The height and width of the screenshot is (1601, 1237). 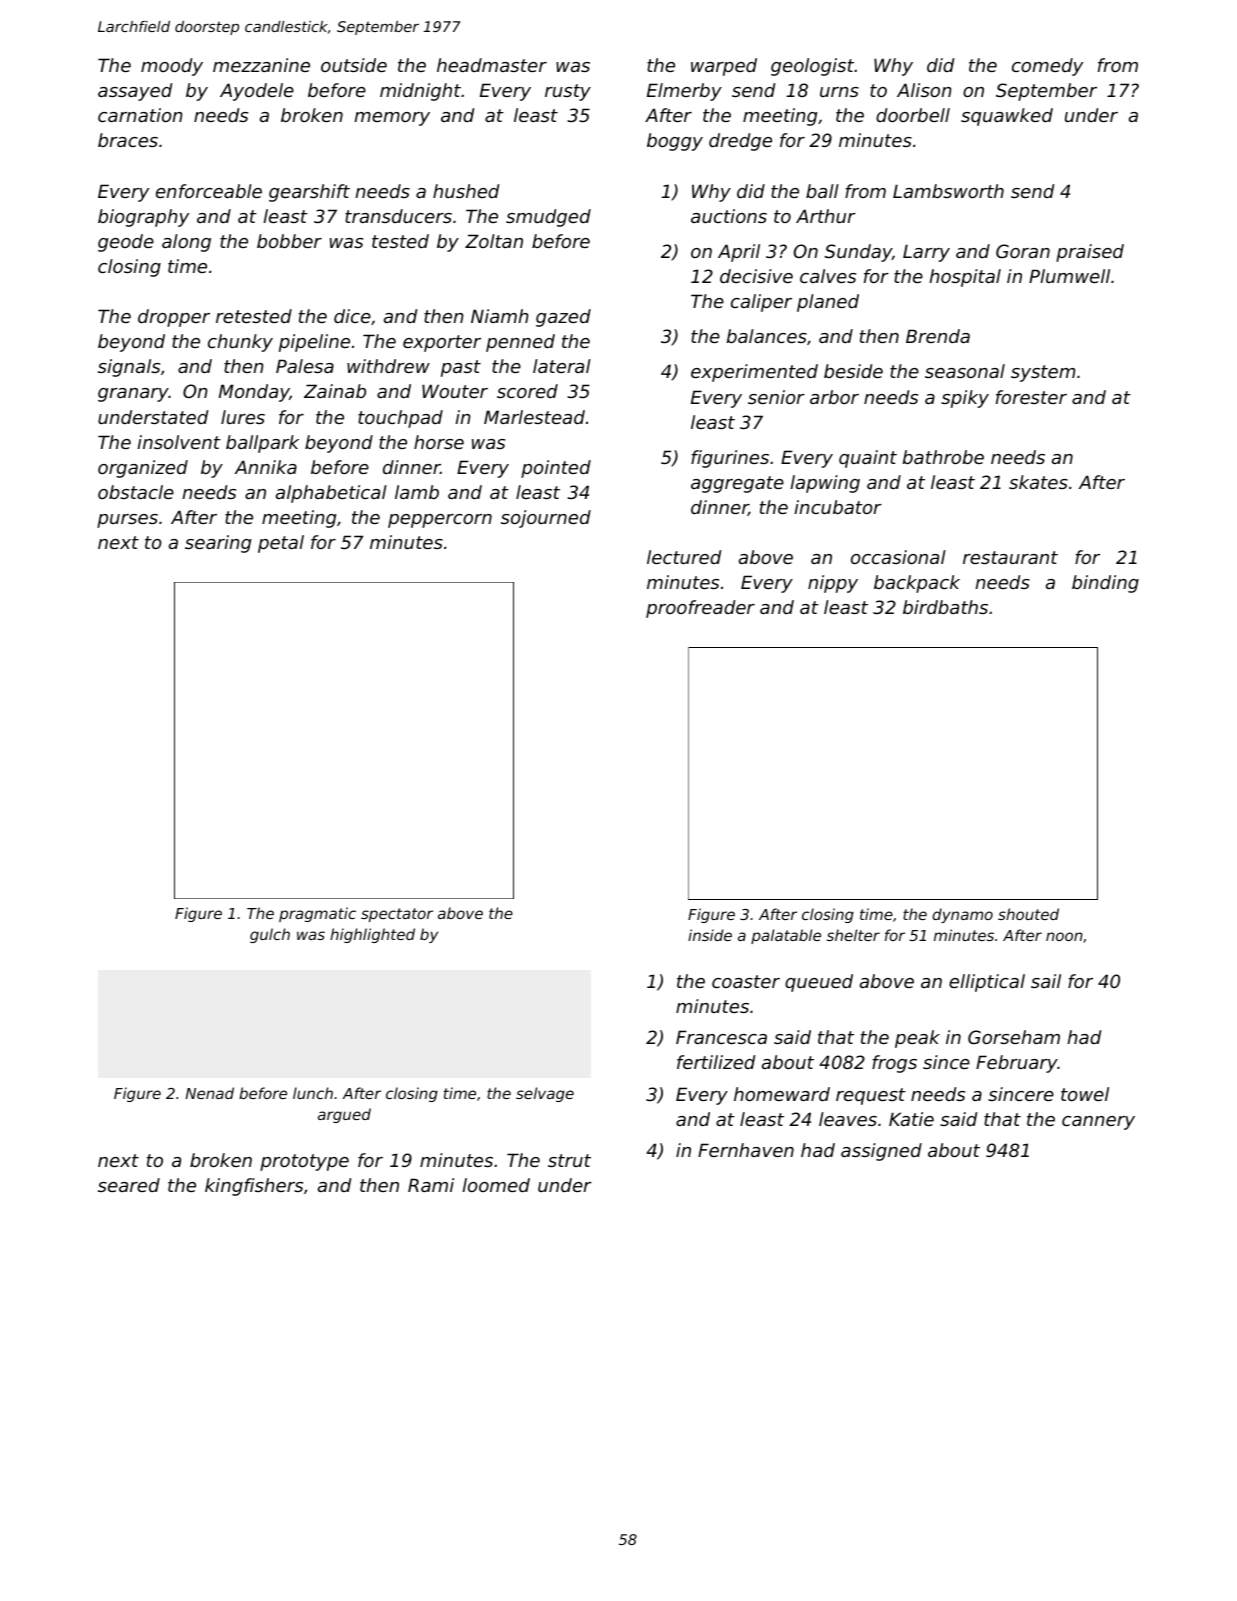 What do you see at coordinates (724, 67) in the screenshot?
I see `warped` at bounding box center [724, 67].
